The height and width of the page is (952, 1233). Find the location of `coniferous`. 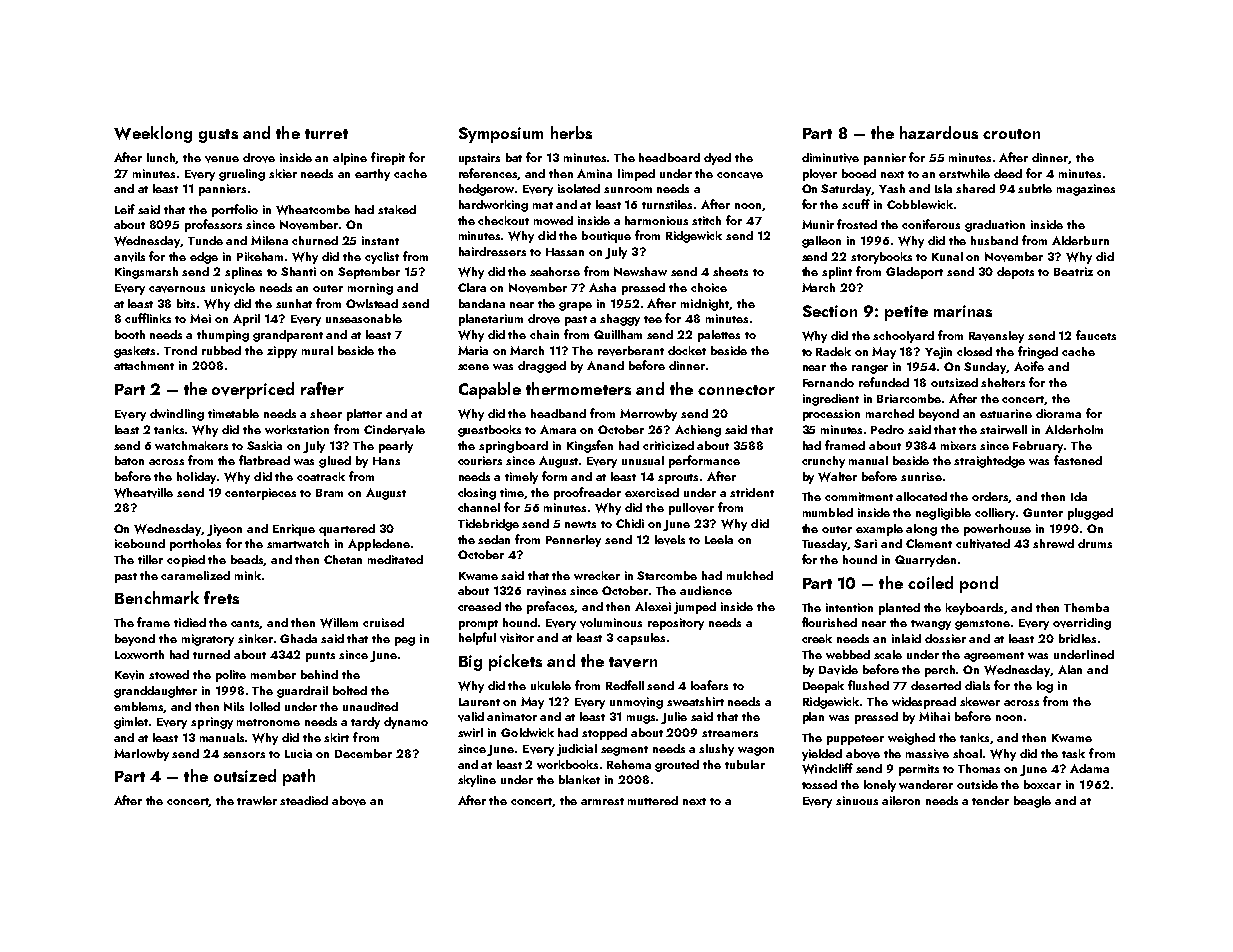

coniferous is located at coordinates (931, 224).
